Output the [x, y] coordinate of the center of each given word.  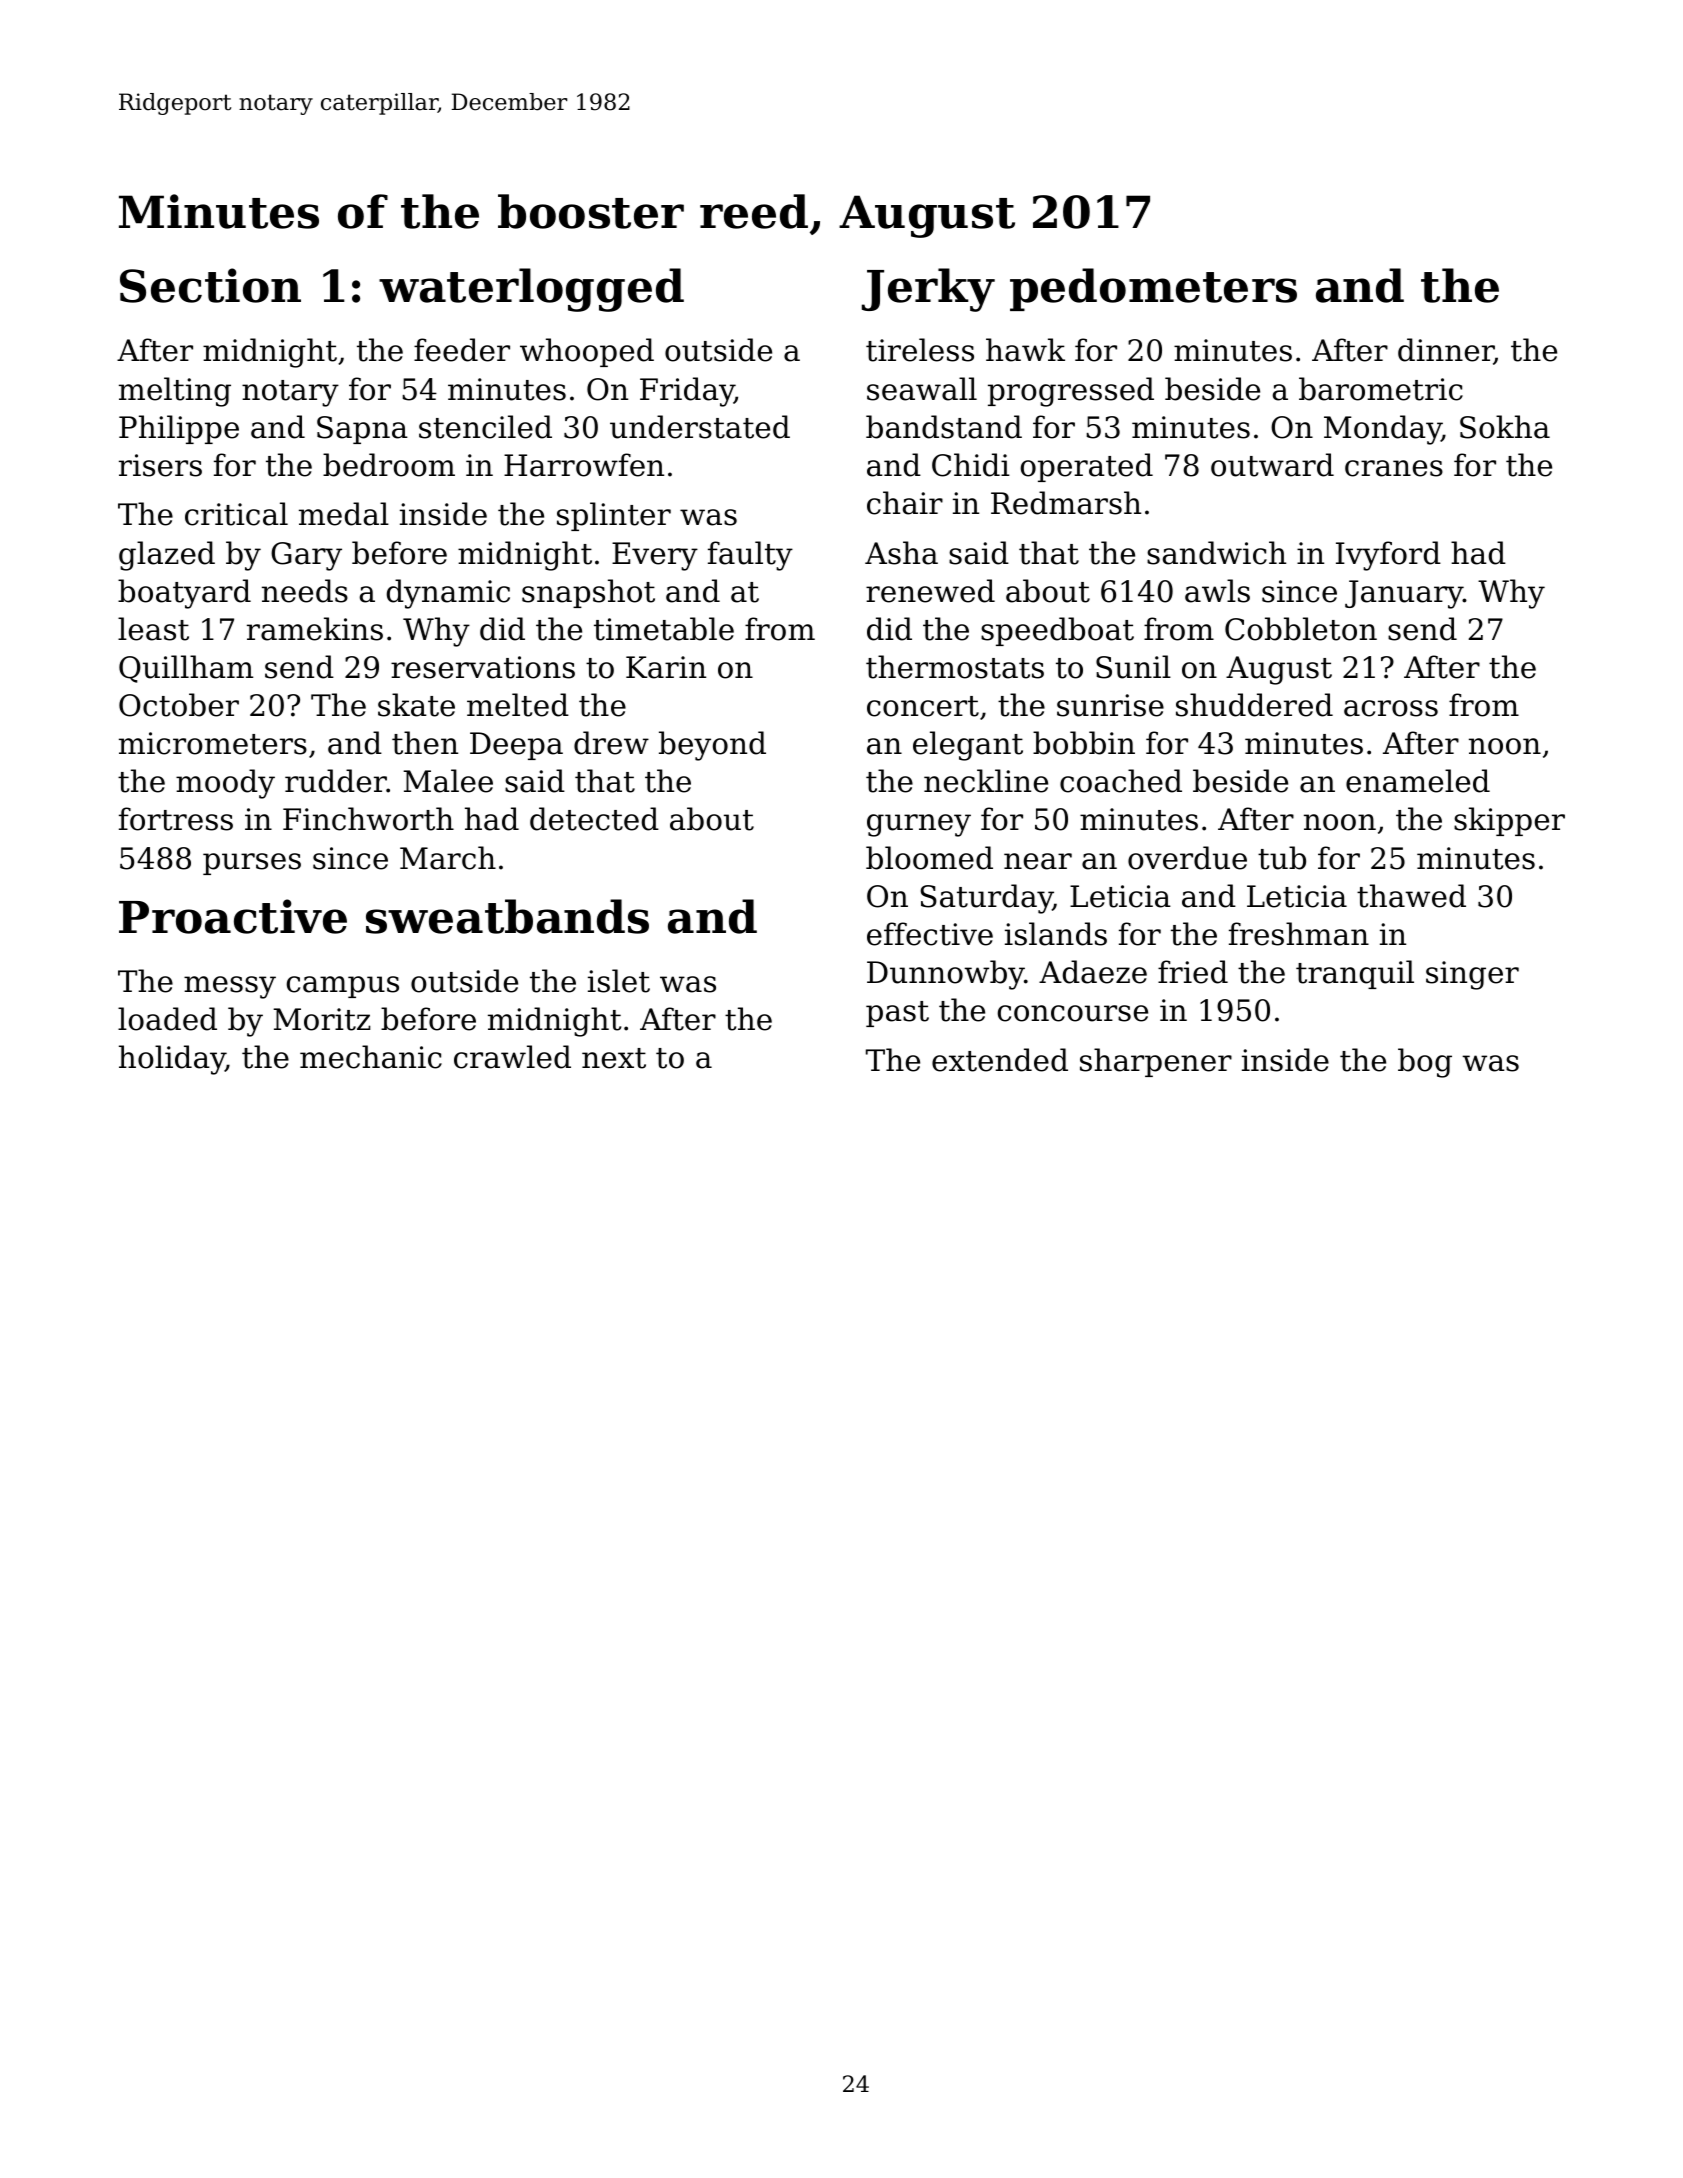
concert [923, 706]
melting [175, 392]
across [1391, 708]
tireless [920, 350]
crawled [512, 1057]
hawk [1025, 350]
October [179, 705]
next [614, 1058]
